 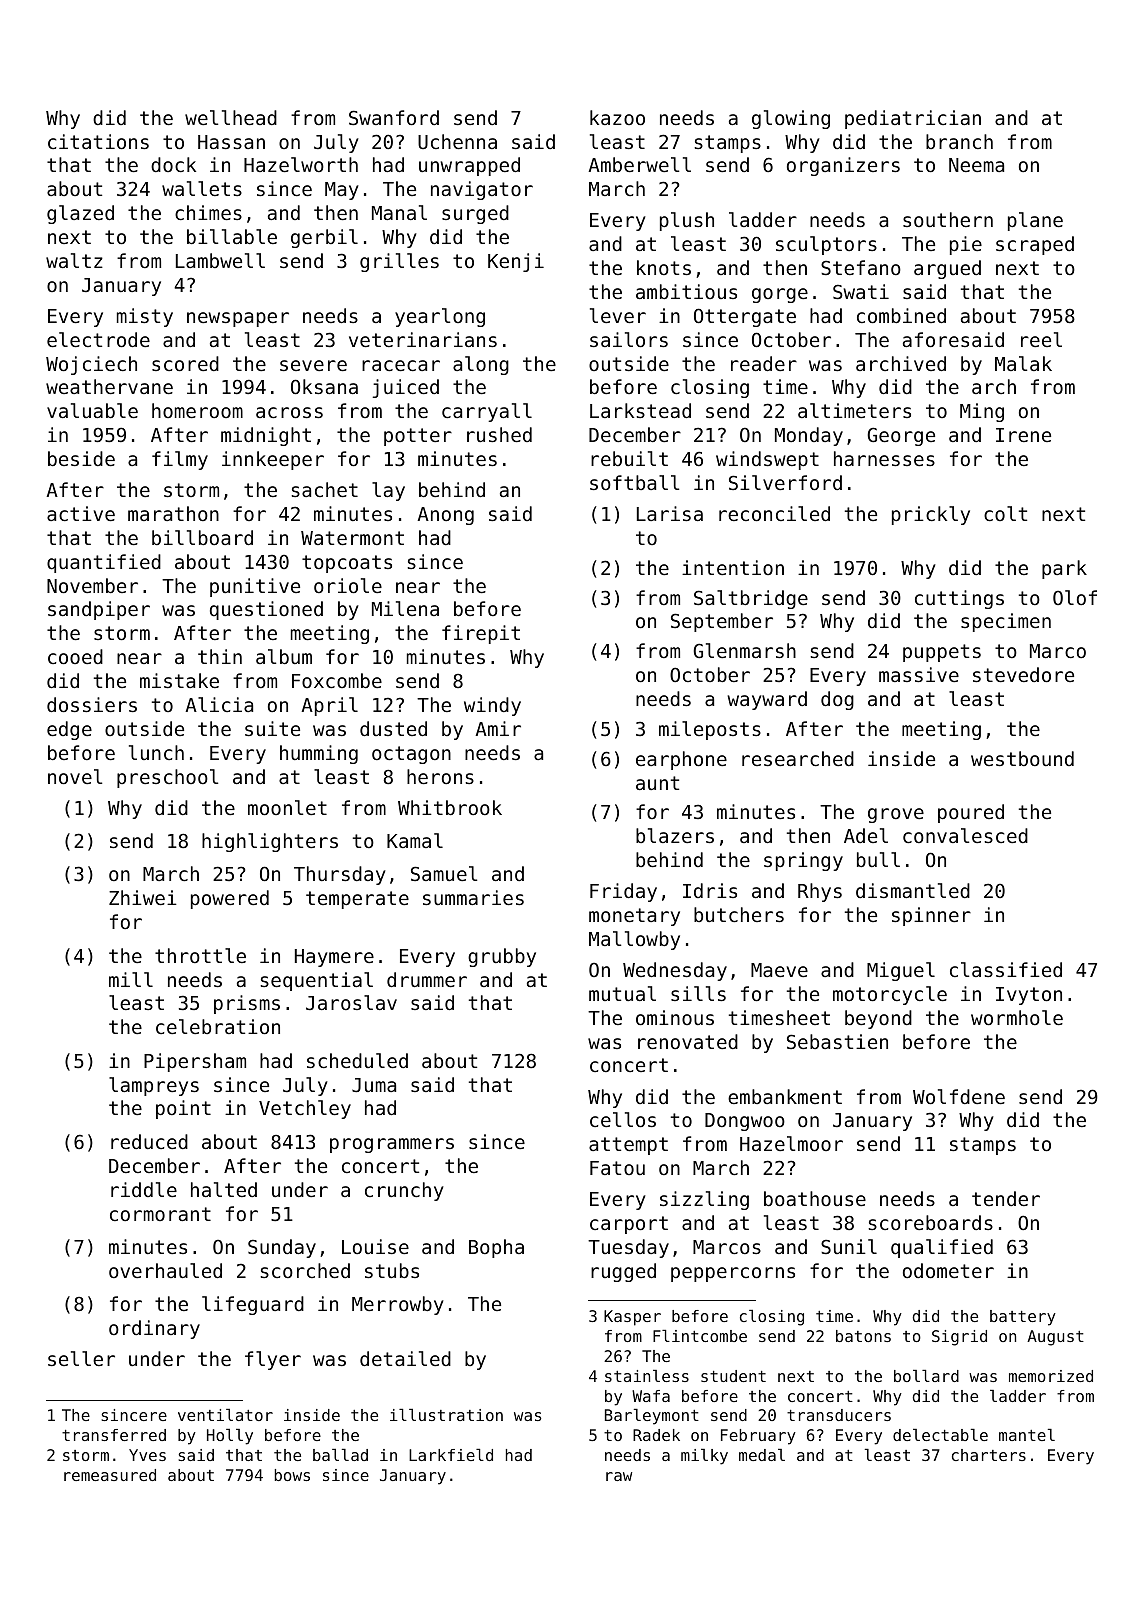 I want to click on embankment, so click(x=785, y=1096).
